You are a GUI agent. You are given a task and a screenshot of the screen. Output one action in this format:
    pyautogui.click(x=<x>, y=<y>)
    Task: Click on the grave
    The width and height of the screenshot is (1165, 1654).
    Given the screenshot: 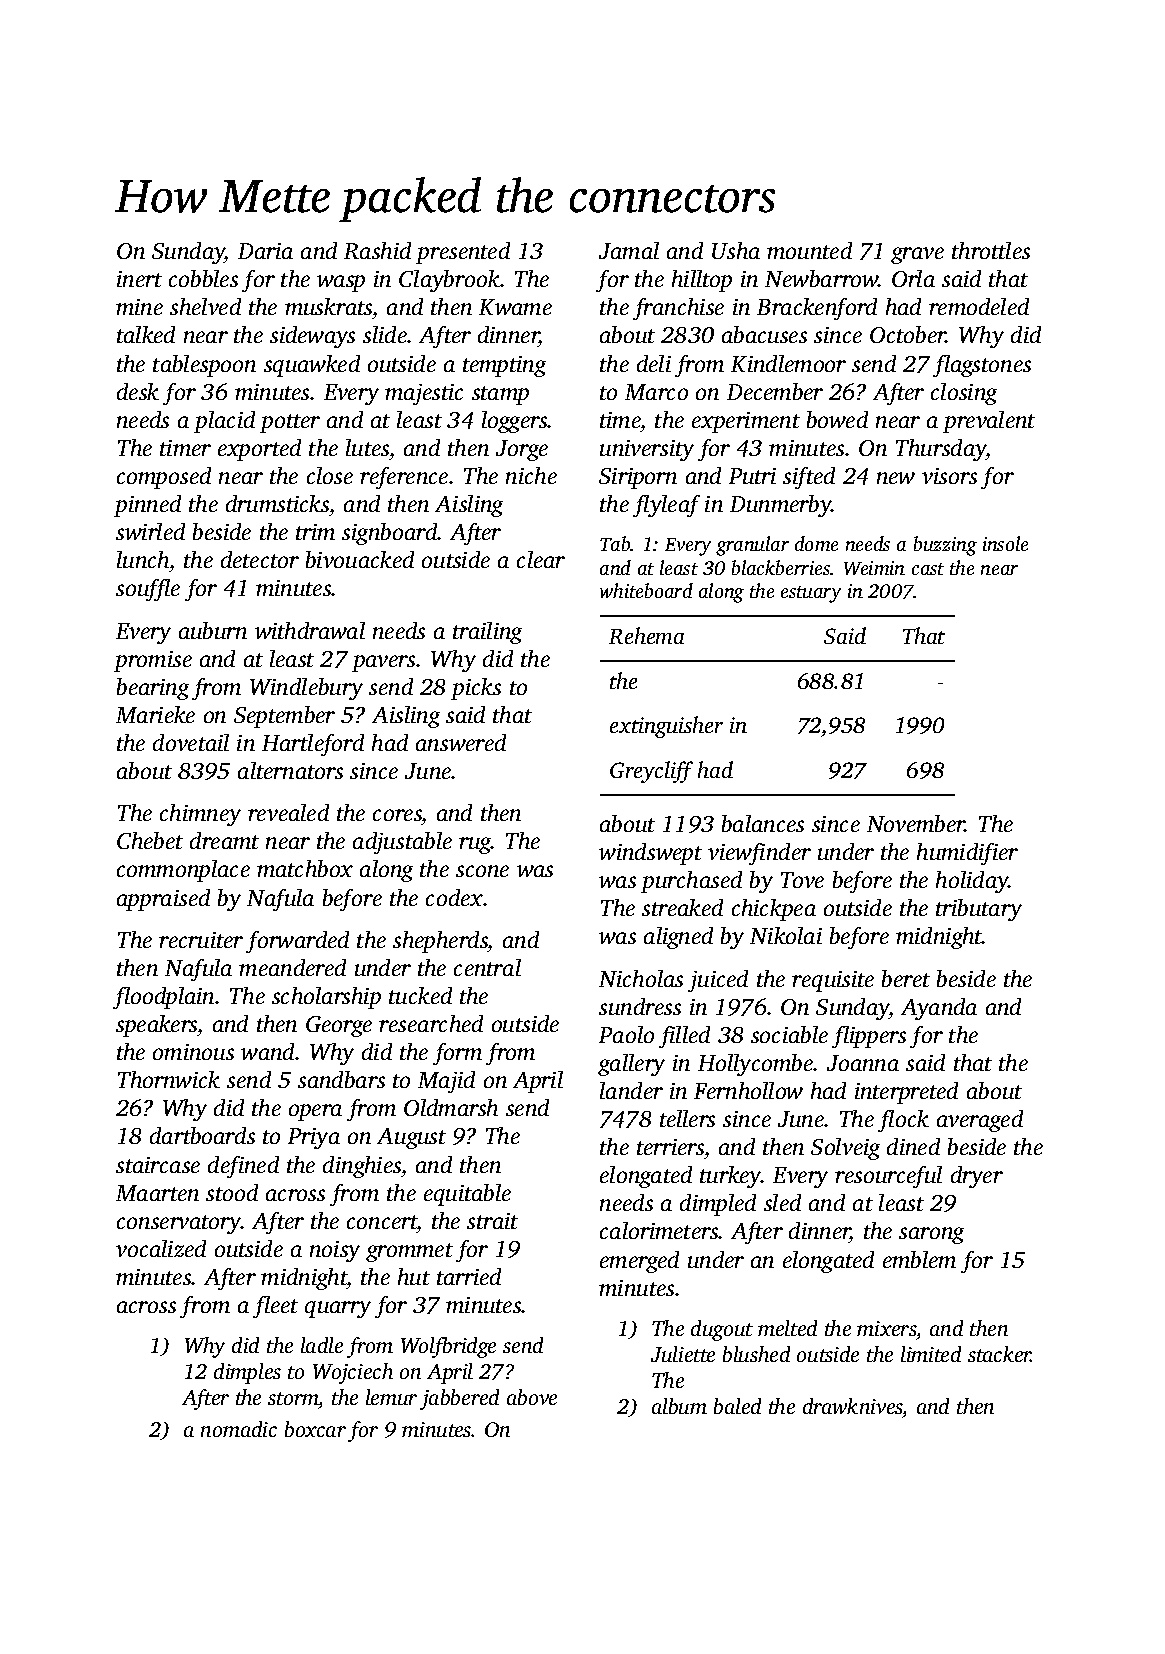 What is the action you would take?
    pyautogui.click(x=917, y=255)
